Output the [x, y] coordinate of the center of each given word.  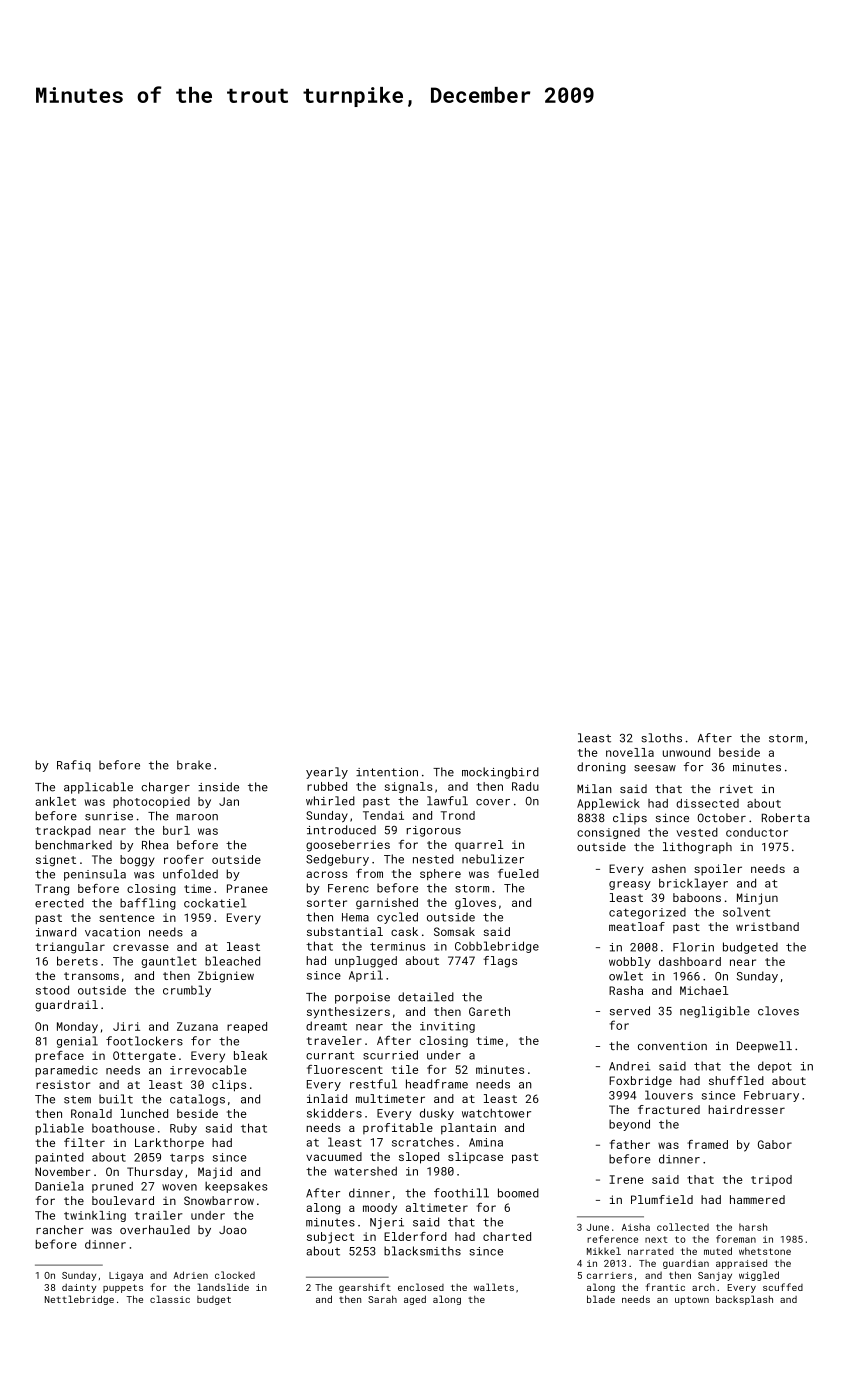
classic [170, 1299]
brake [194, 765]
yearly [327, 773]
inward [56, 932]
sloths [661, 738]
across [327, 874]
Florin [693, 947]
